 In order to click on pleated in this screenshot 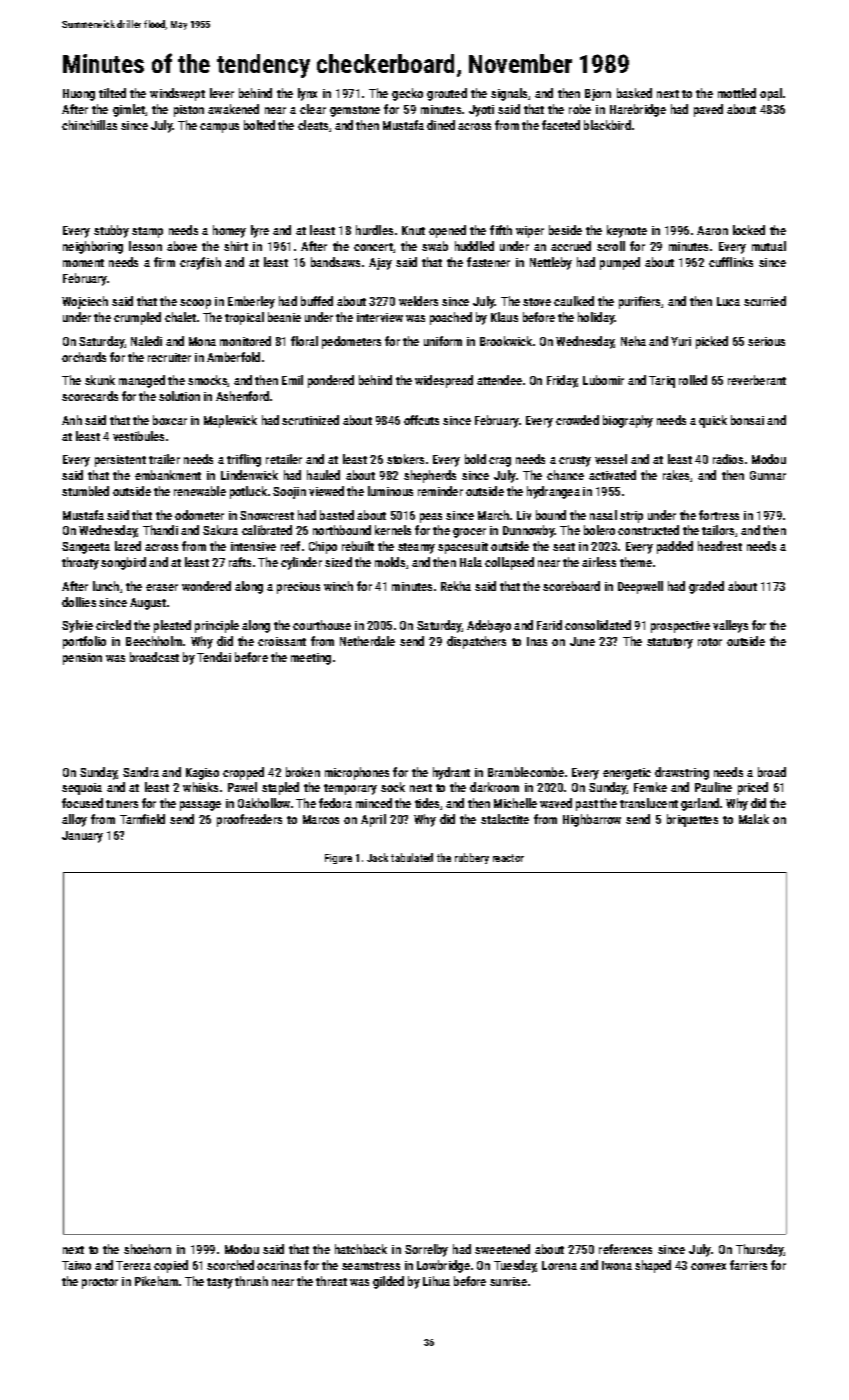, I will do `click(172, 626)`.
